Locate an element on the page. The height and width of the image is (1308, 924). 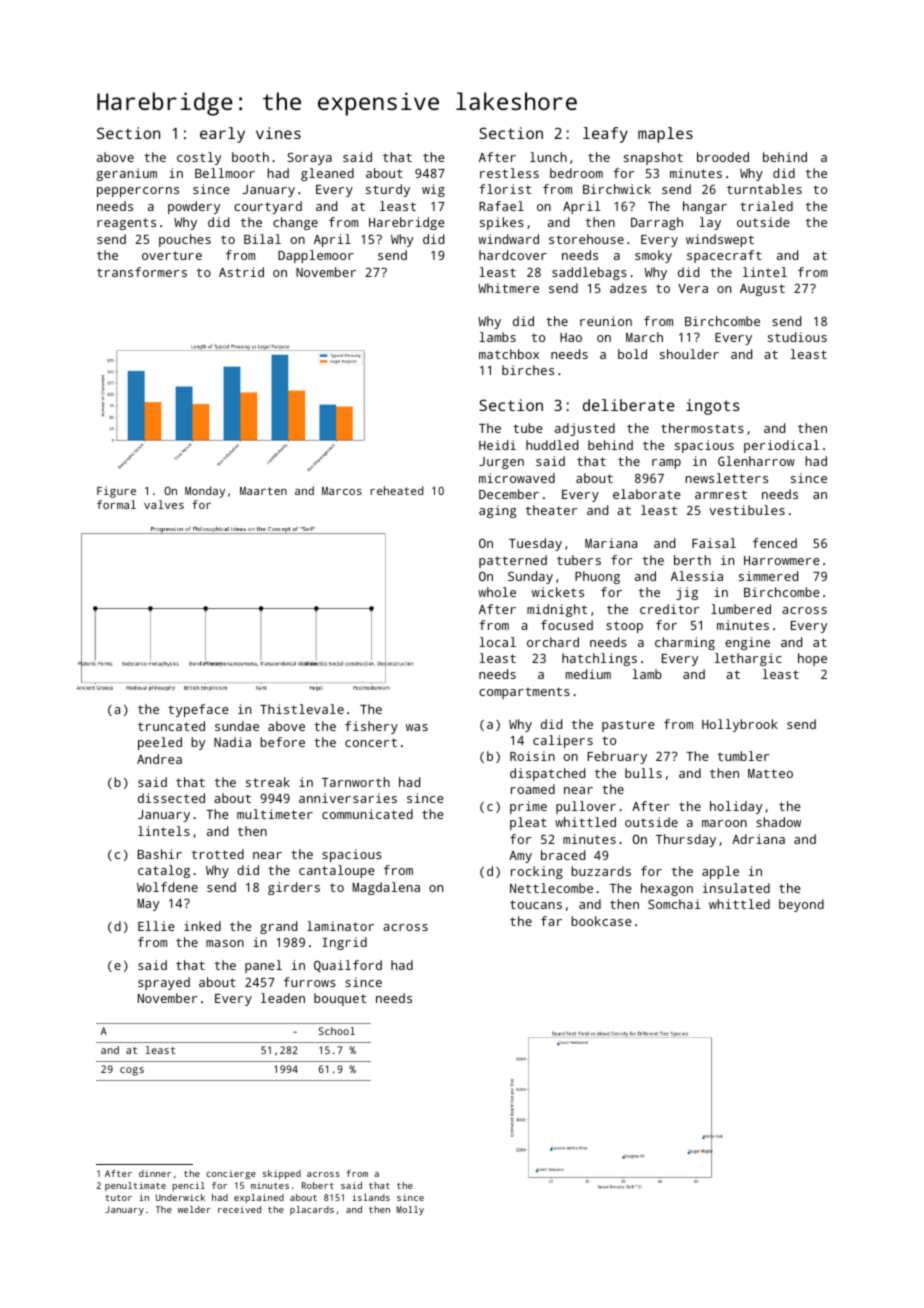
Somchai is located at coordinates (674, 904).
